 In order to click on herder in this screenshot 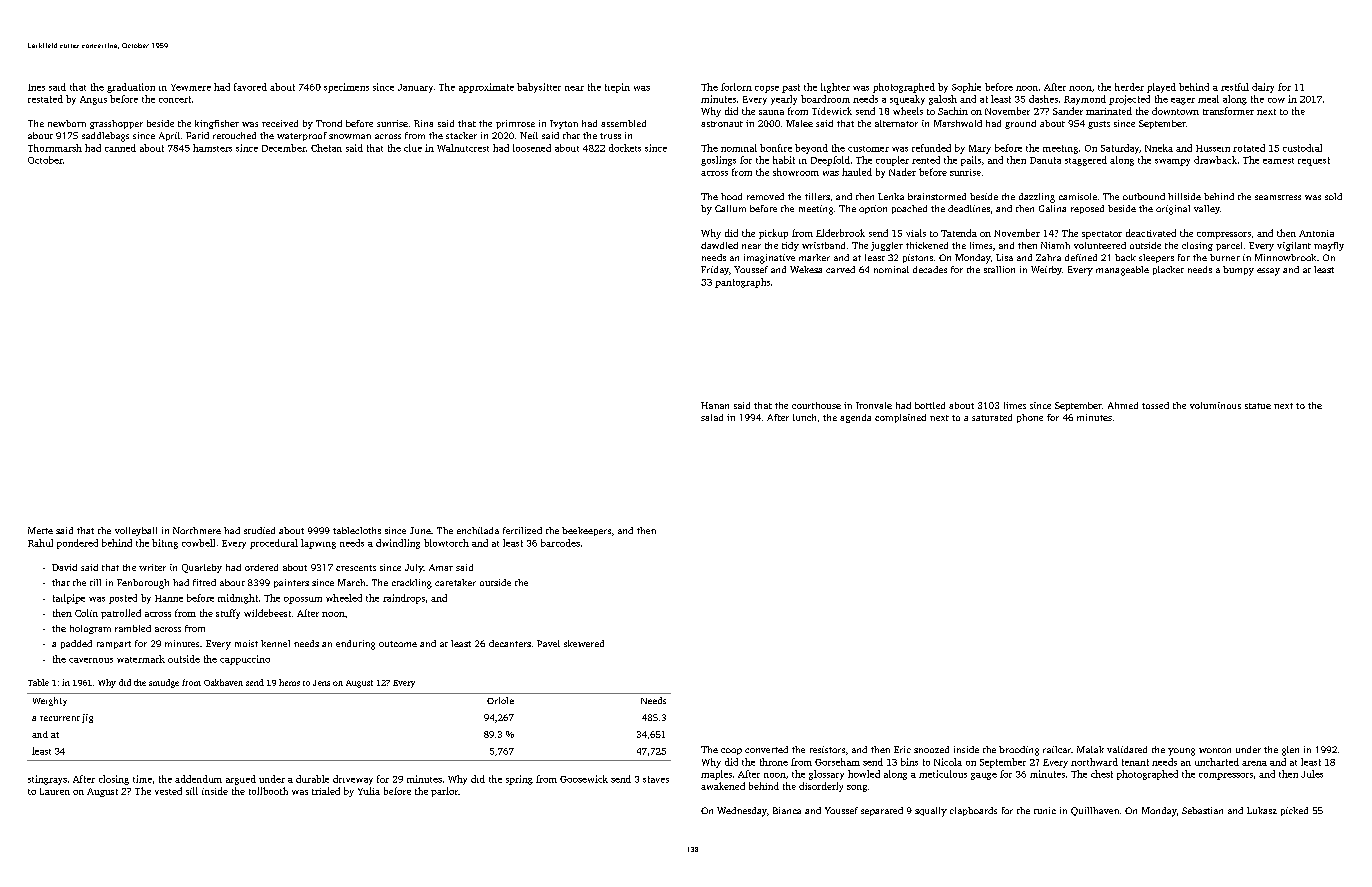, I will do `click(1129, 87)`.
